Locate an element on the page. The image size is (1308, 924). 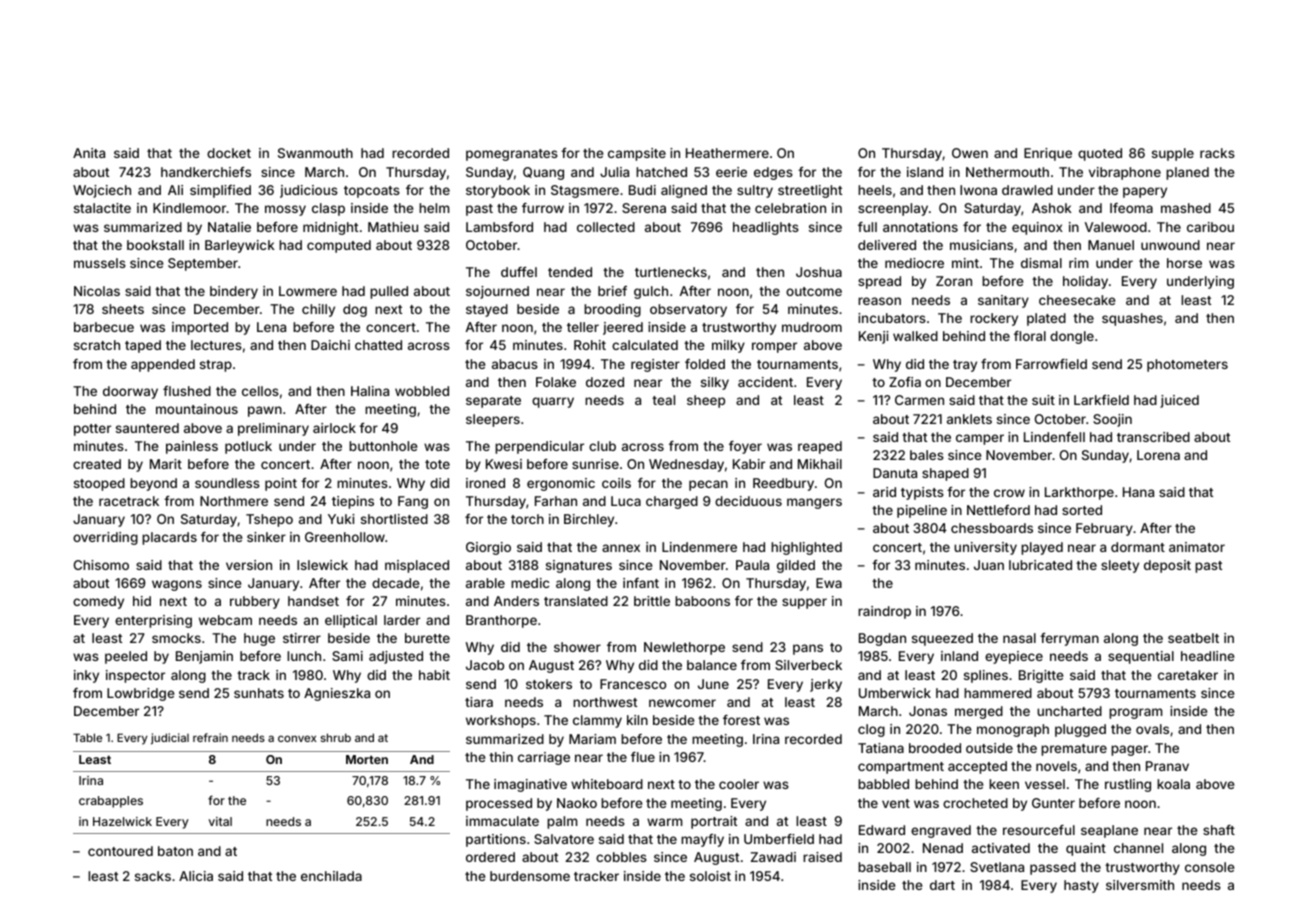
crabapples is located at coordinates (111, 802).
